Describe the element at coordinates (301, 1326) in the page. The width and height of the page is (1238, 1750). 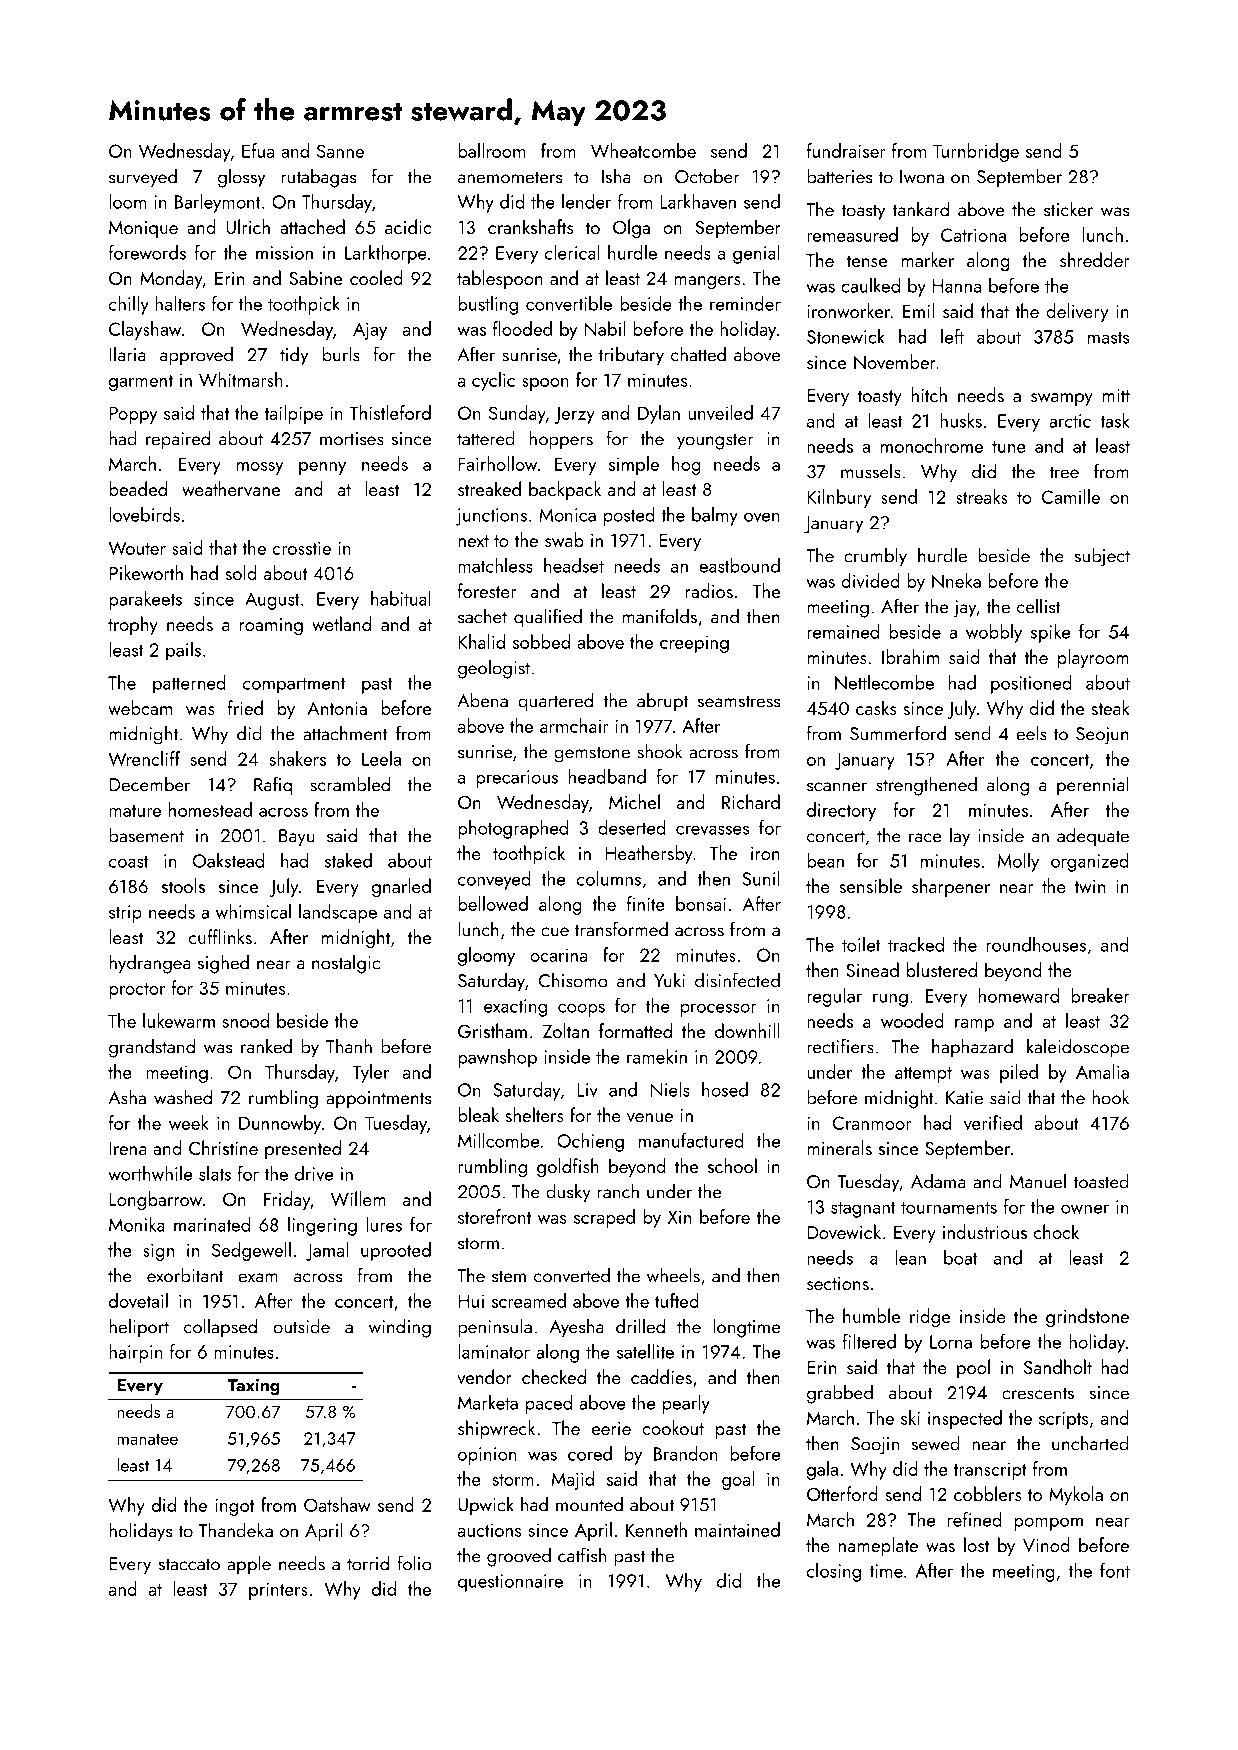
I see `outside` at that location.
